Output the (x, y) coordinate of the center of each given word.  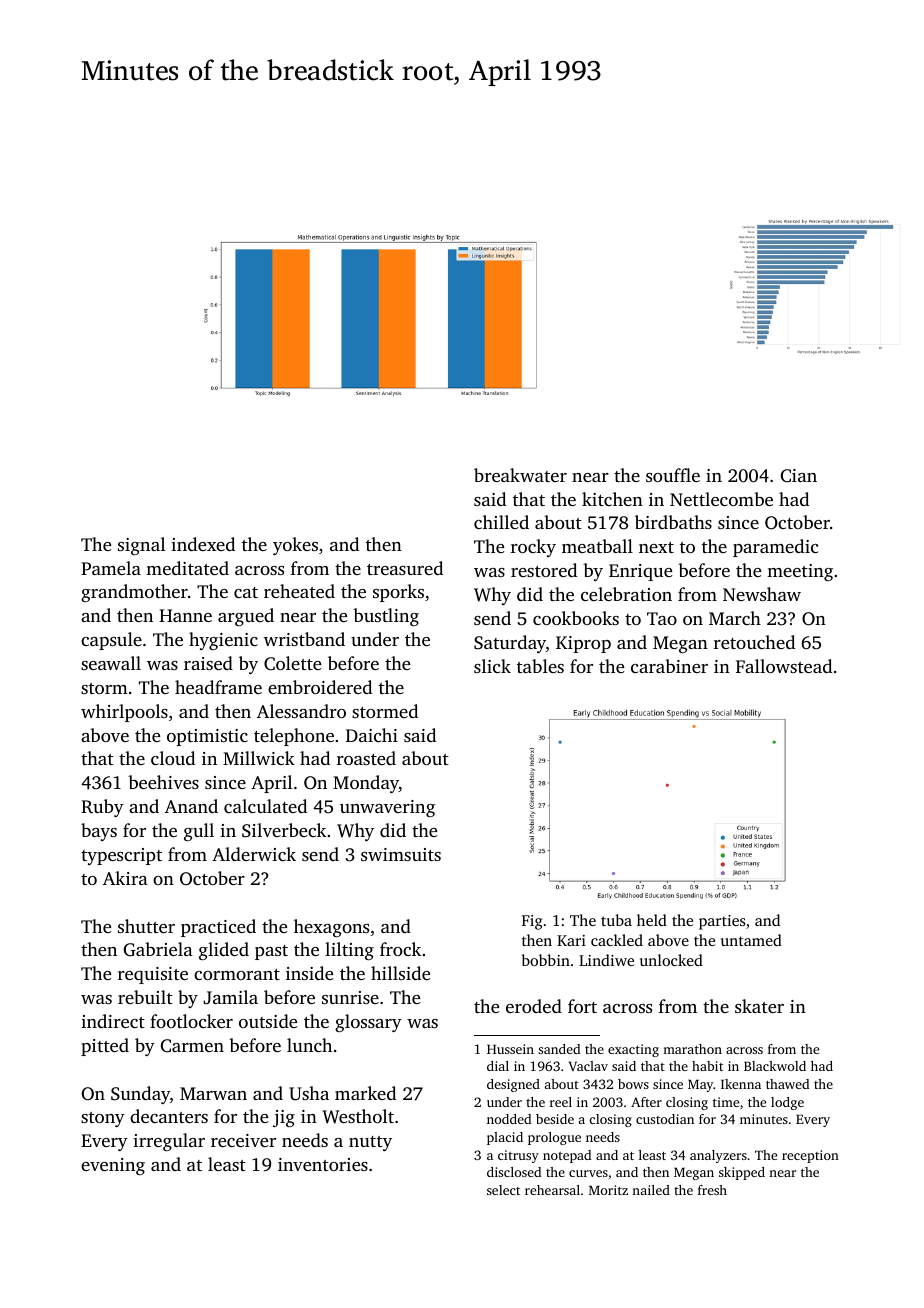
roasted (366, 758)
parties (722, 922)
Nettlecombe (721, 499)
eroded (534, 1006)
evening (113, 1166)
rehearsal (552, 1190)
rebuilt (145, 997)
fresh (712, 1190)
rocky (533, 548)
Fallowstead (784, 666)
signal (141, 546)
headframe (218, 687)
